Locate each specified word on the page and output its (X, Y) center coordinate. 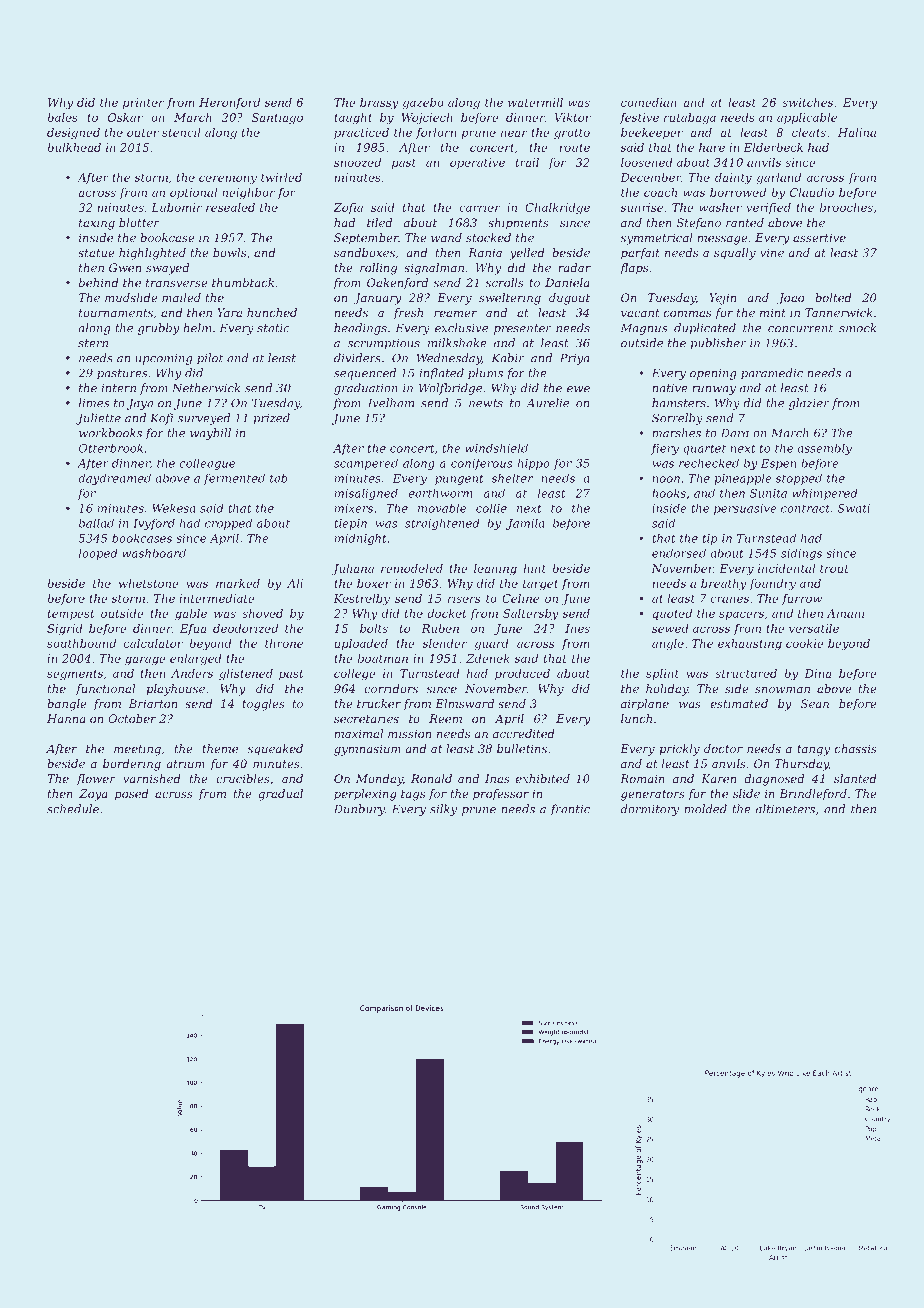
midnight (361, 539)
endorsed (679, 553)
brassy (379, 104)
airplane (645, 705)
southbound (81, 643)
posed (132, 795)
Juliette (98, 419)
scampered (366, 464)
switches (807, 102)
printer (143, 103)
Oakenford (397, 283)
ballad (96, 523)
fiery (665, 449)
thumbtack (243, 282)
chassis (856, 748)
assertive (819, 237)
